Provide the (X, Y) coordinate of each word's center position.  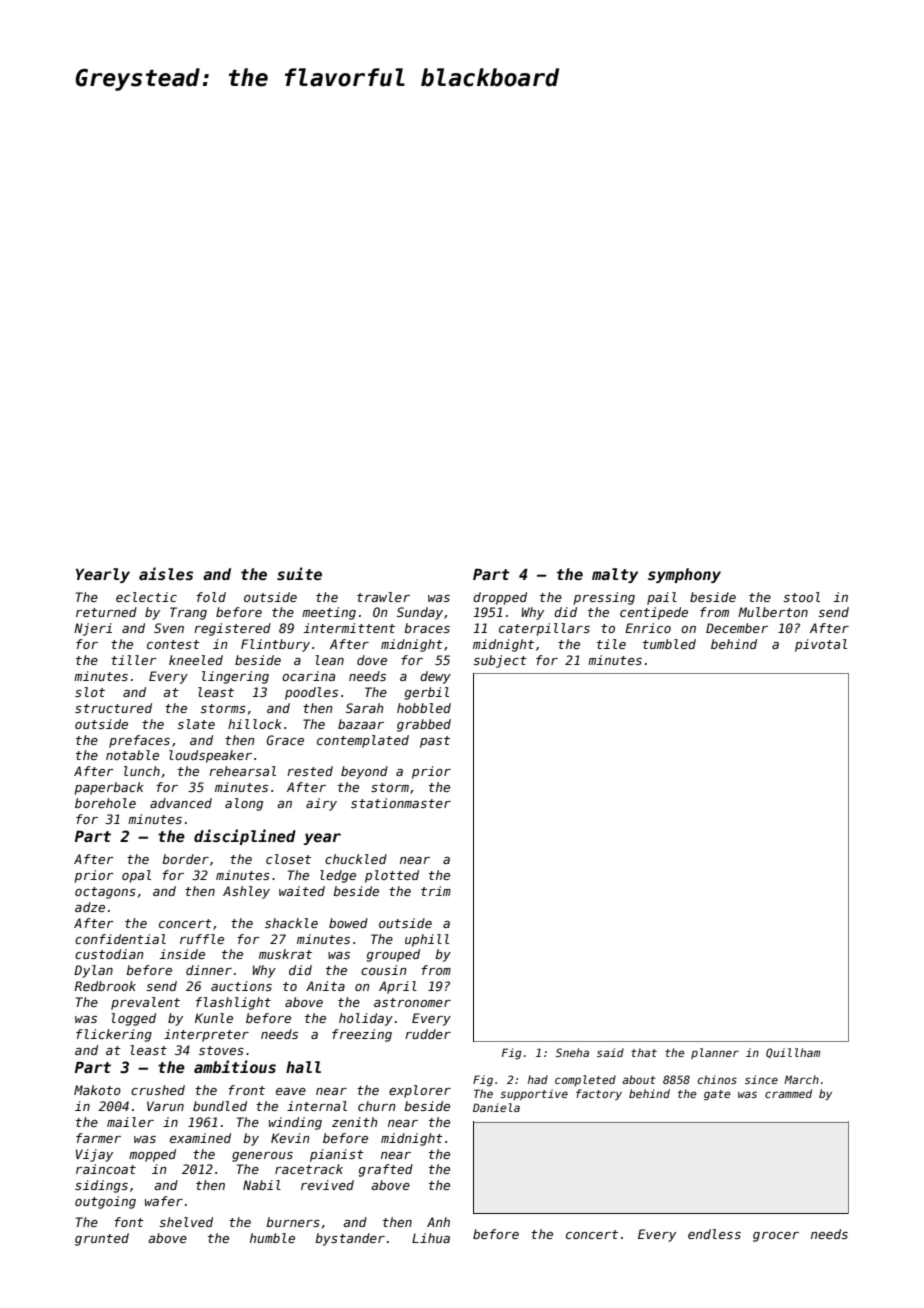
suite (299, 573)
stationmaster (401, 803)
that (644, 1052)
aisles (166, 573)
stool (801, 597)
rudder (428, 1034)
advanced (181, 803)
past (435, 742)
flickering (114, 1035)
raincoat (106, 1169)
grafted (386, 1170)
